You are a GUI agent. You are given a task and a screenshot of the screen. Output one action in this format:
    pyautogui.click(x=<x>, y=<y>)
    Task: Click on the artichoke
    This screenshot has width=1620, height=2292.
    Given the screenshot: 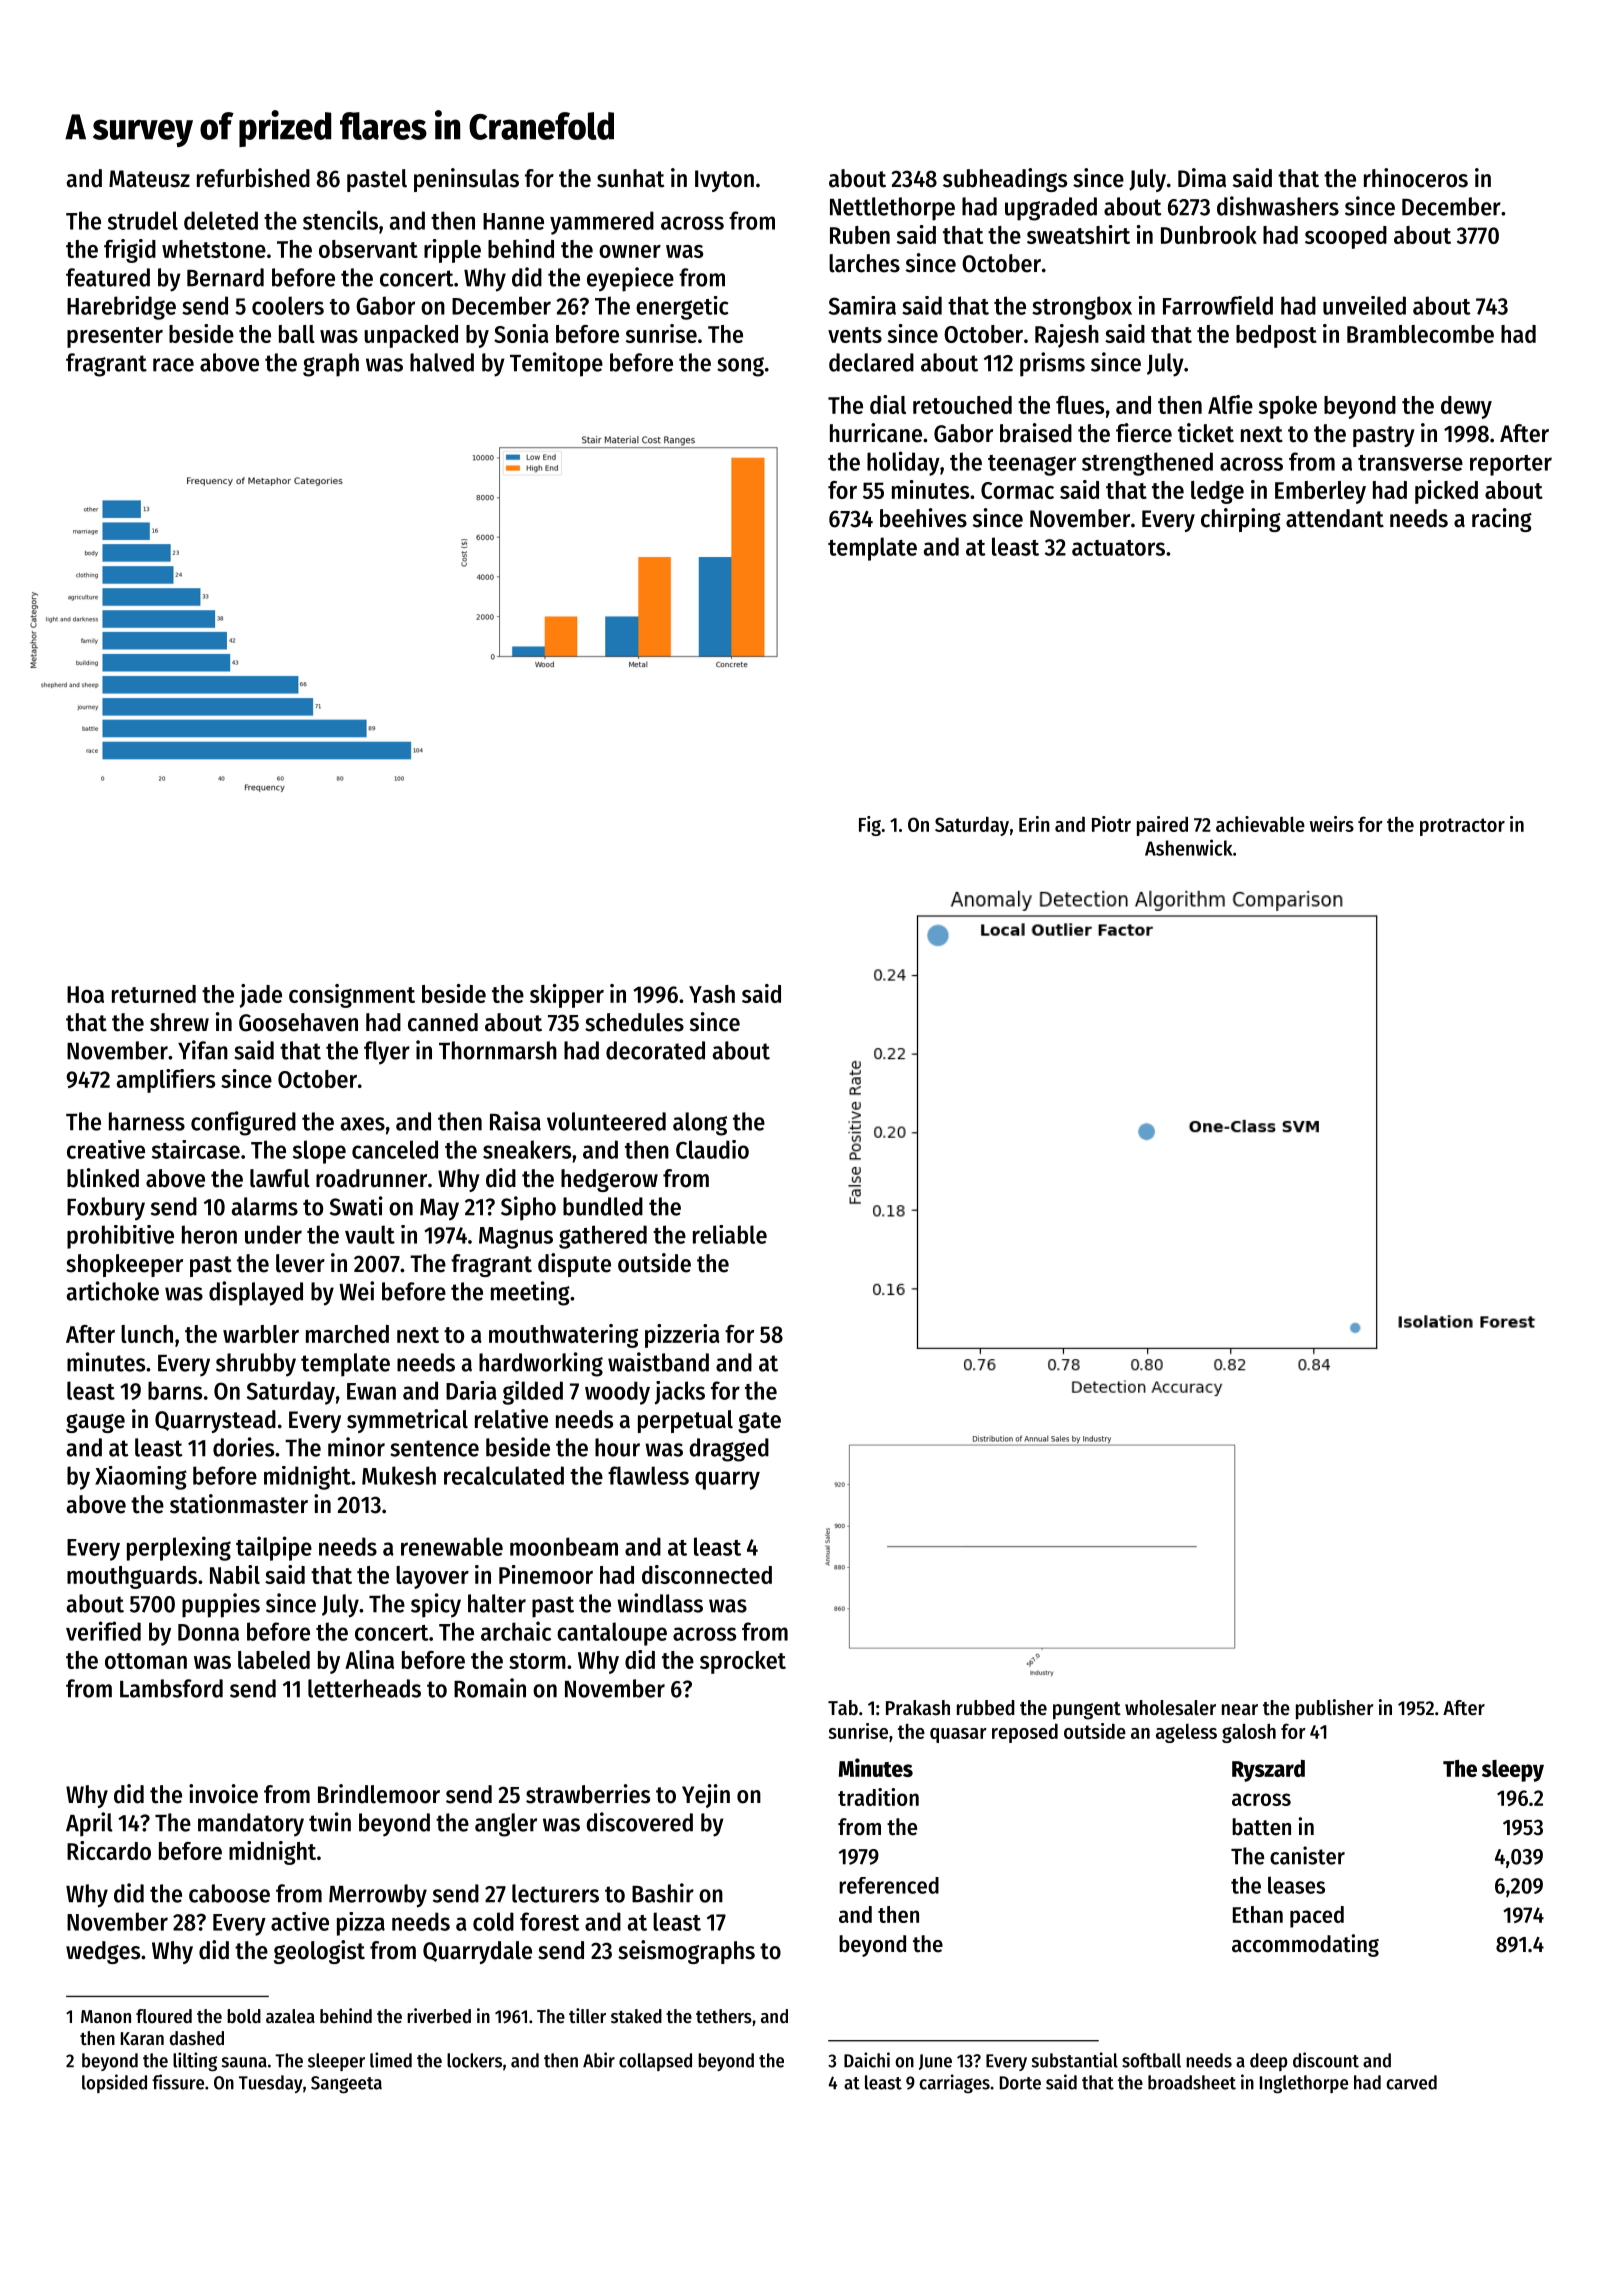 What is the action you would take?
    pyautogui.click(x=112, y=1291)
